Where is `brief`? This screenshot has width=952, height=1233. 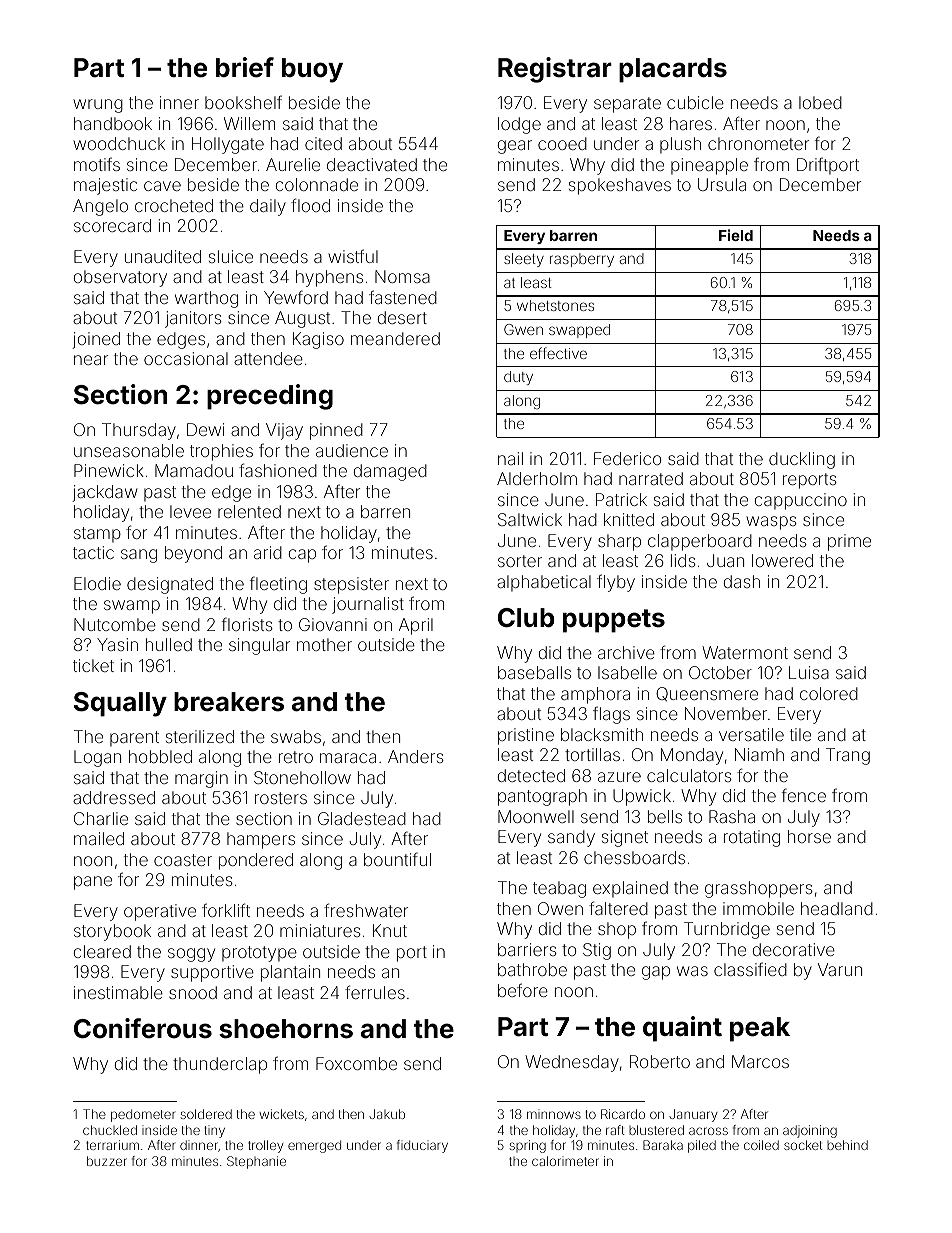 brief is located at coordinates (245, 67).
